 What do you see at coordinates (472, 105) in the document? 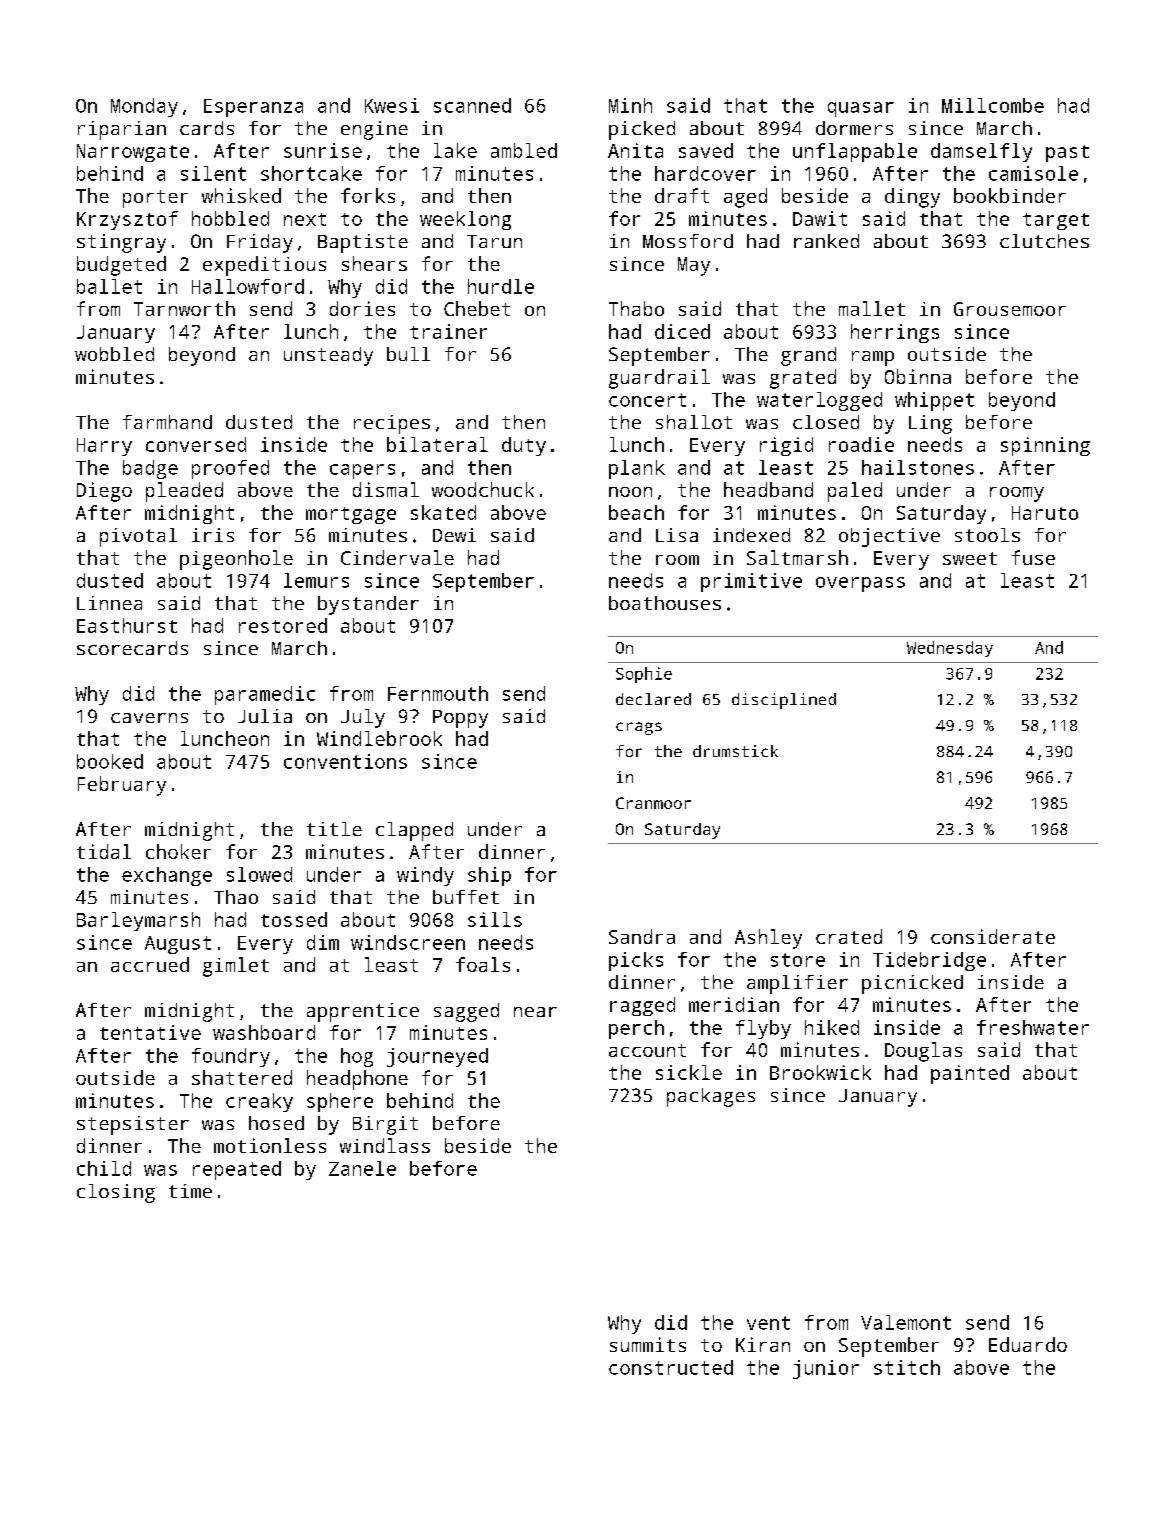
I see `scanned` at bounding box center [472, 105].
